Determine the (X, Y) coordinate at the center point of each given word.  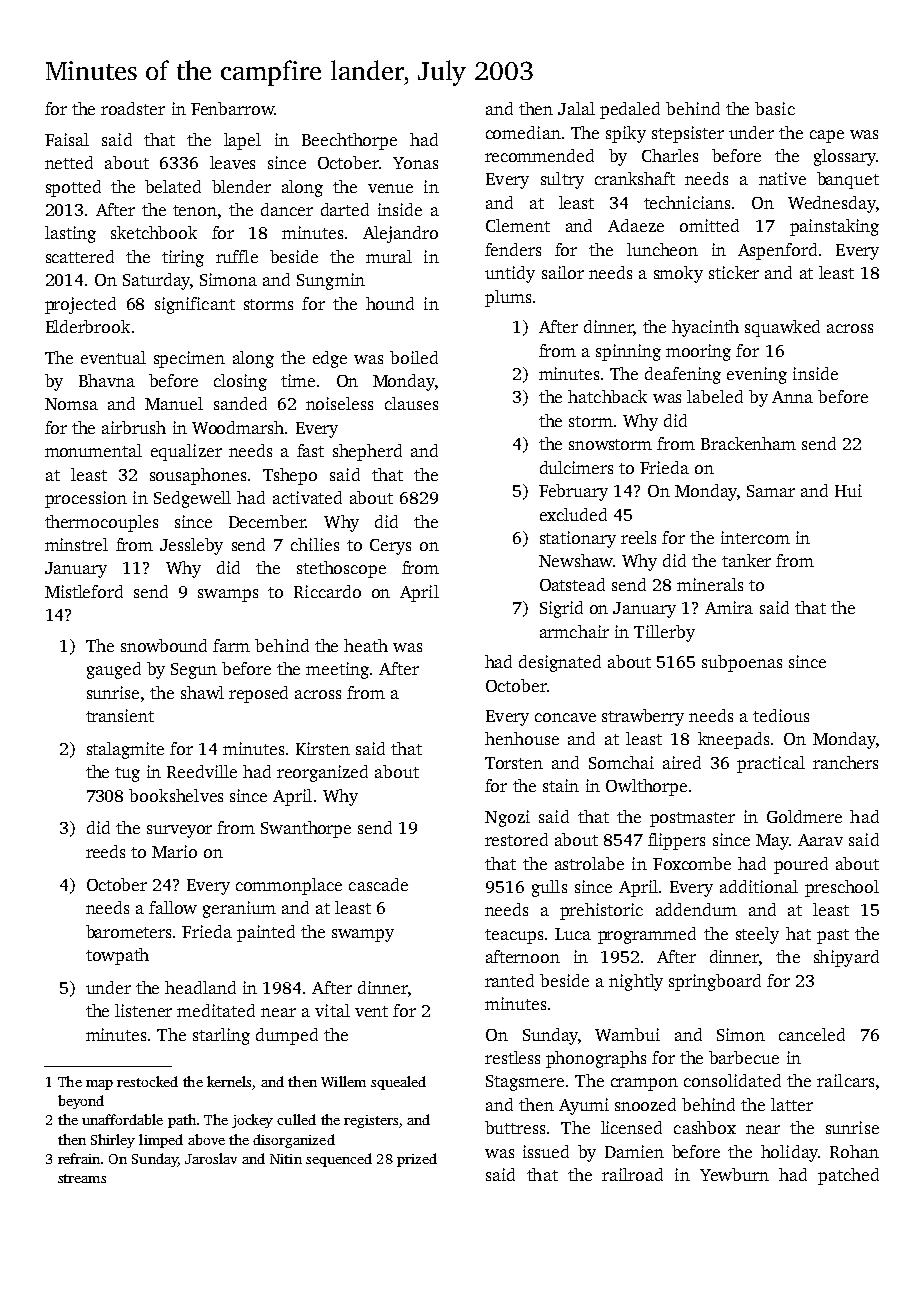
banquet (848, 180)
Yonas (415, 163)
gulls (549, 888)
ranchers (845, 762)
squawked (782, 328)
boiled (414, 357)
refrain (79, 1158)
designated (560, 663)
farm (231, 645)
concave (565, 717)
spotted (73, 188)
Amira (729, 607)
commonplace (289, 886)
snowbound (164, 645)
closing (240, 382)
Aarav (820, 840)
